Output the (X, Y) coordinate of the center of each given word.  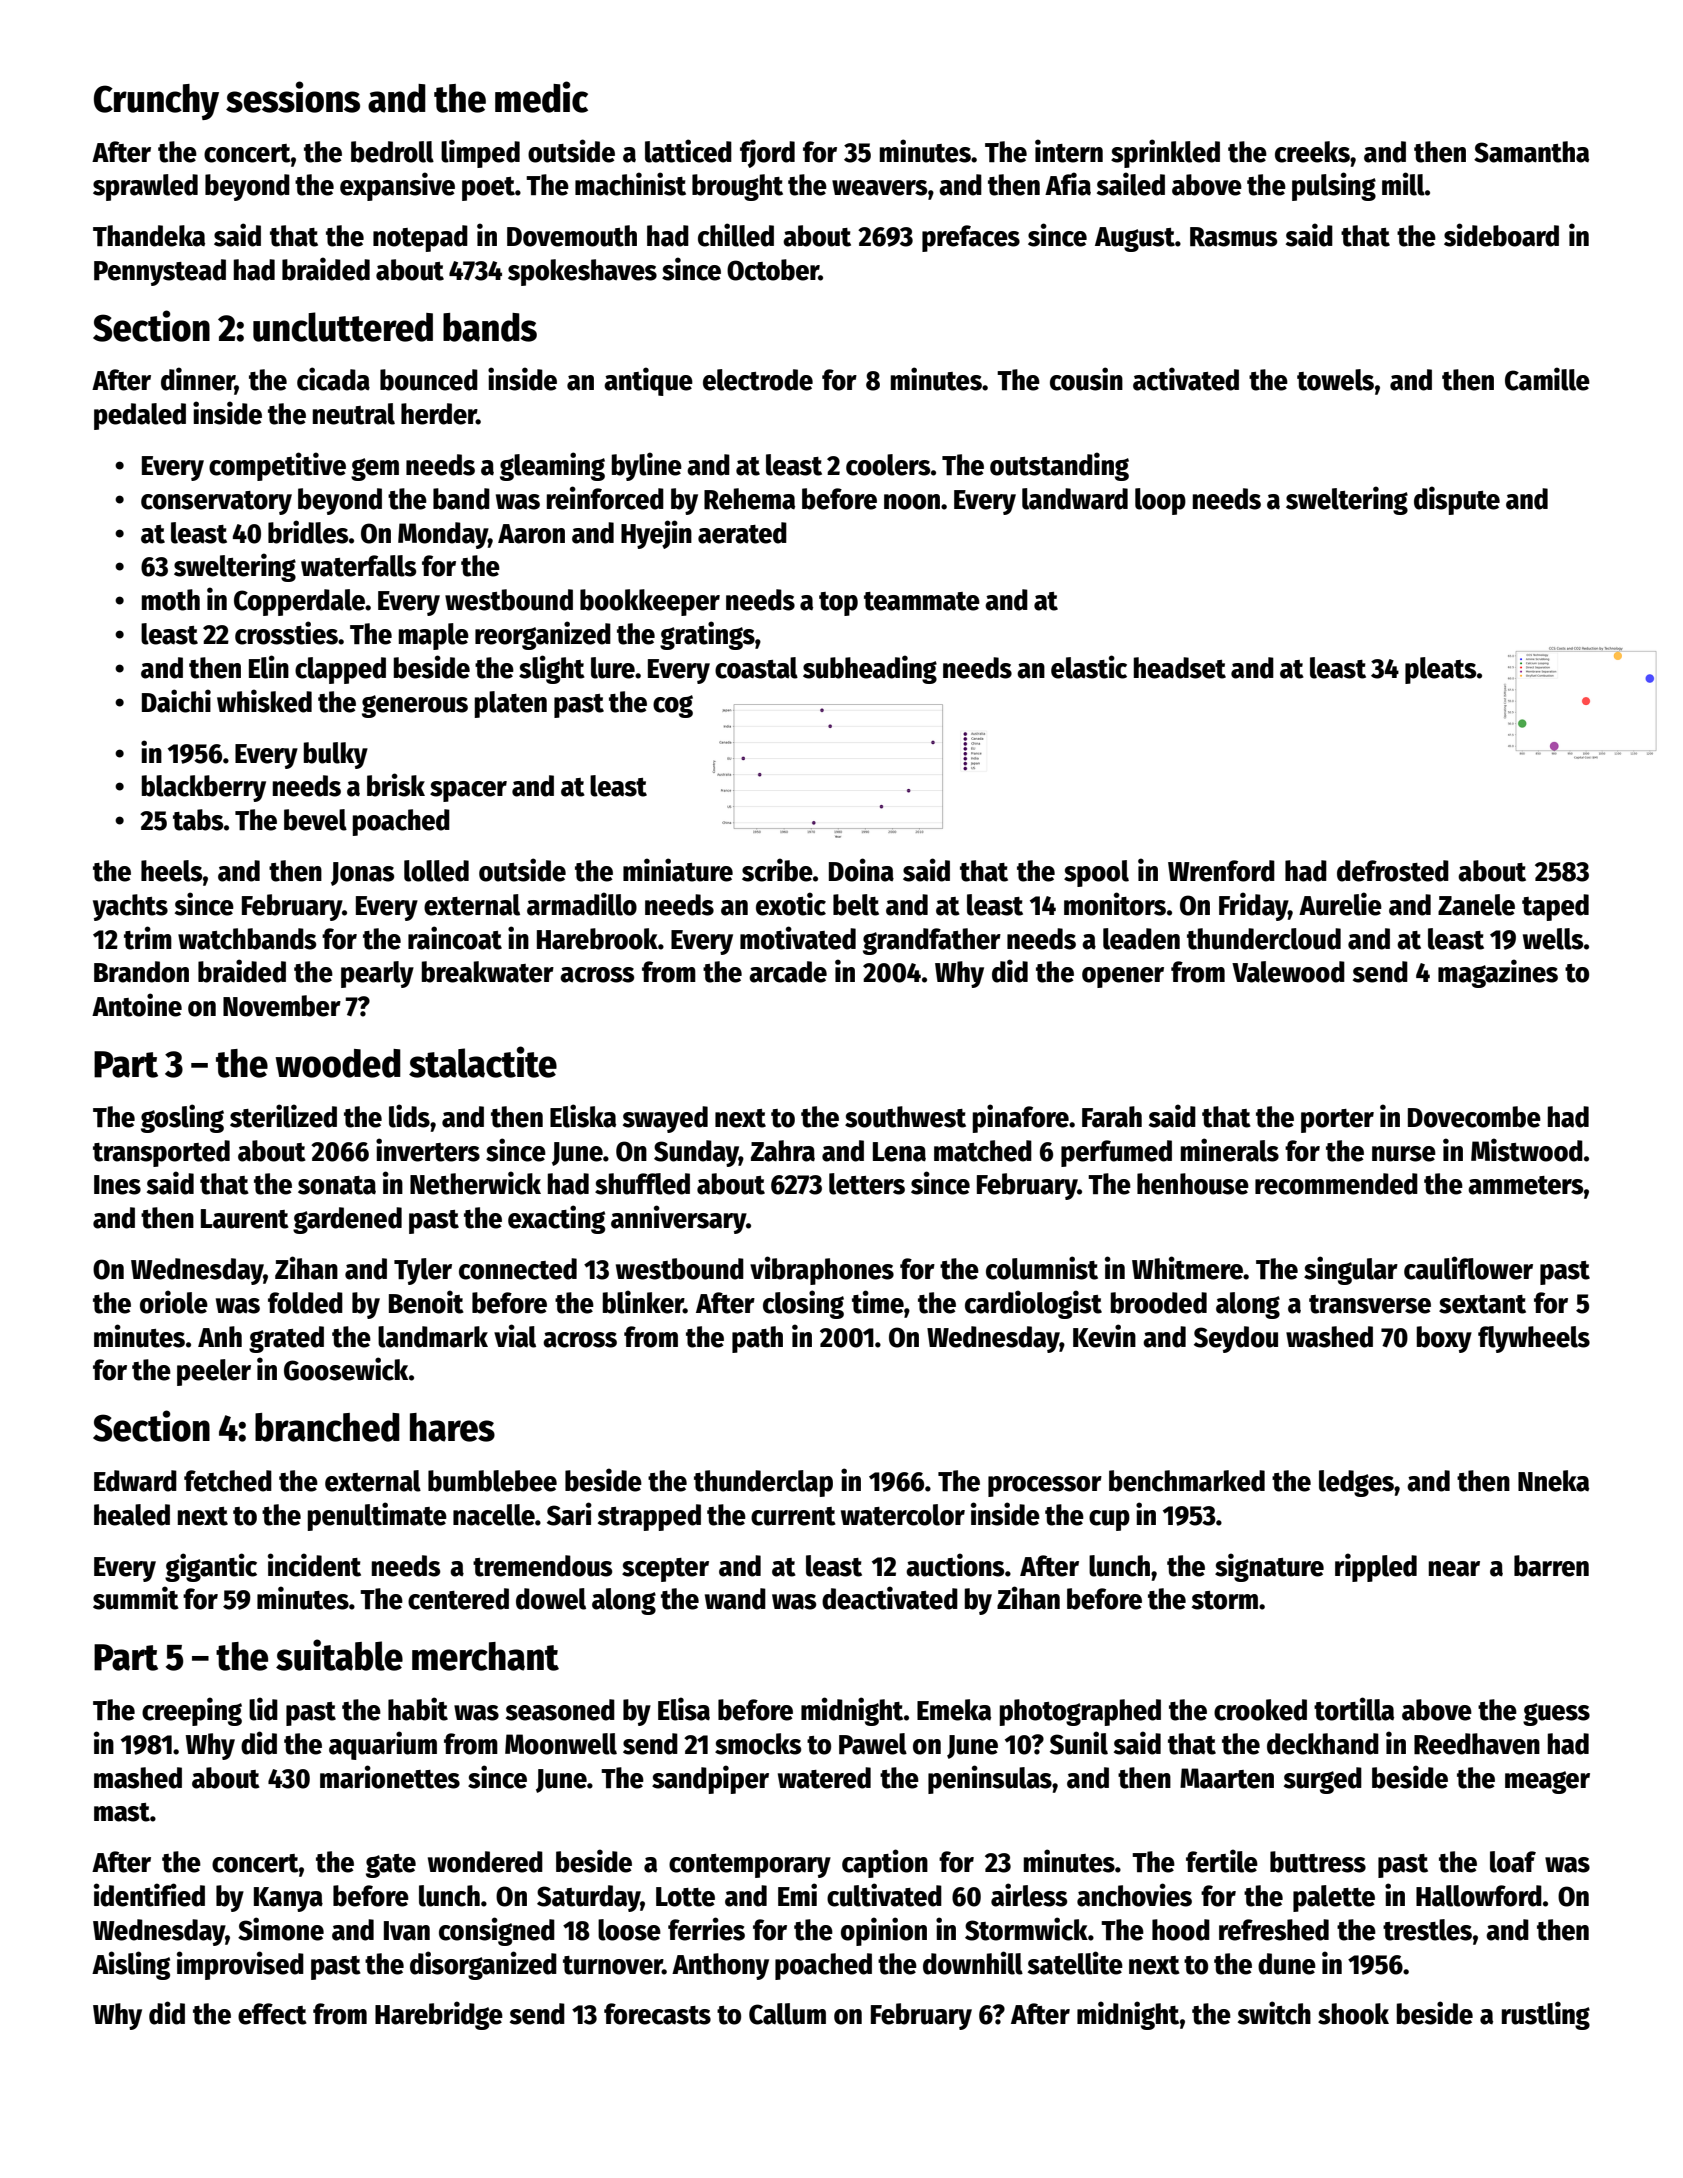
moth (171, 600)
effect (272, 2014)
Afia (1068, 184)
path (757, 1339)
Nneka (1553, 1481)
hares (452, 1427)
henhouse (1193, 1184)
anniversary (678, 1219)
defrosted (1393, 871)
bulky (336, 755)
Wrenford (1221, 871)
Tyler (423, 1271)
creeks (1312, 152)
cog (673, 706)
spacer (468, 791)
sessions (293, 97)
